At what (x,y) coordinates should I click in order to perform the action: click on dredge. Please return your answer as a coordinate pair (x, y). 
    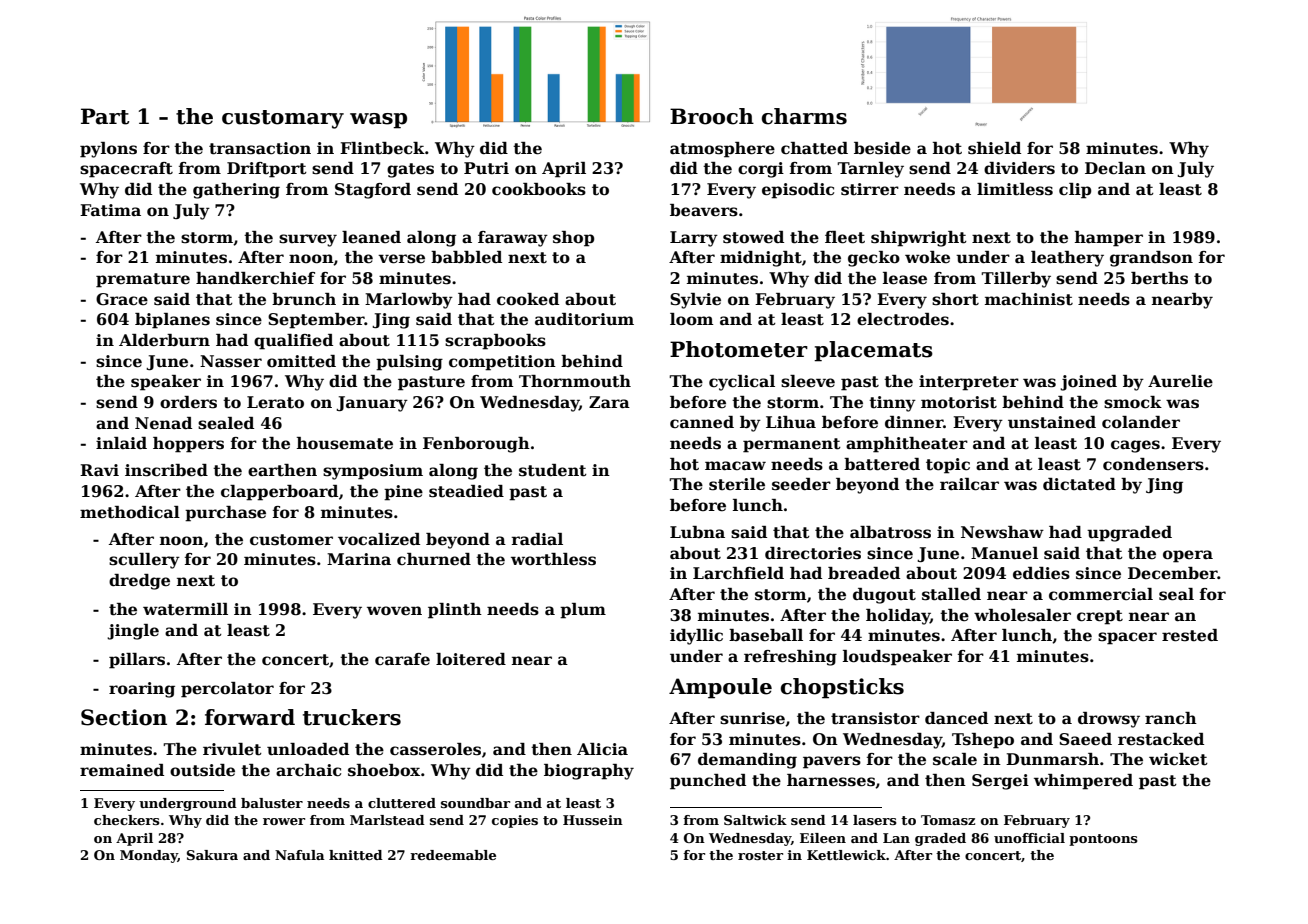
    Looking at the image, I should click on (139, 582).
